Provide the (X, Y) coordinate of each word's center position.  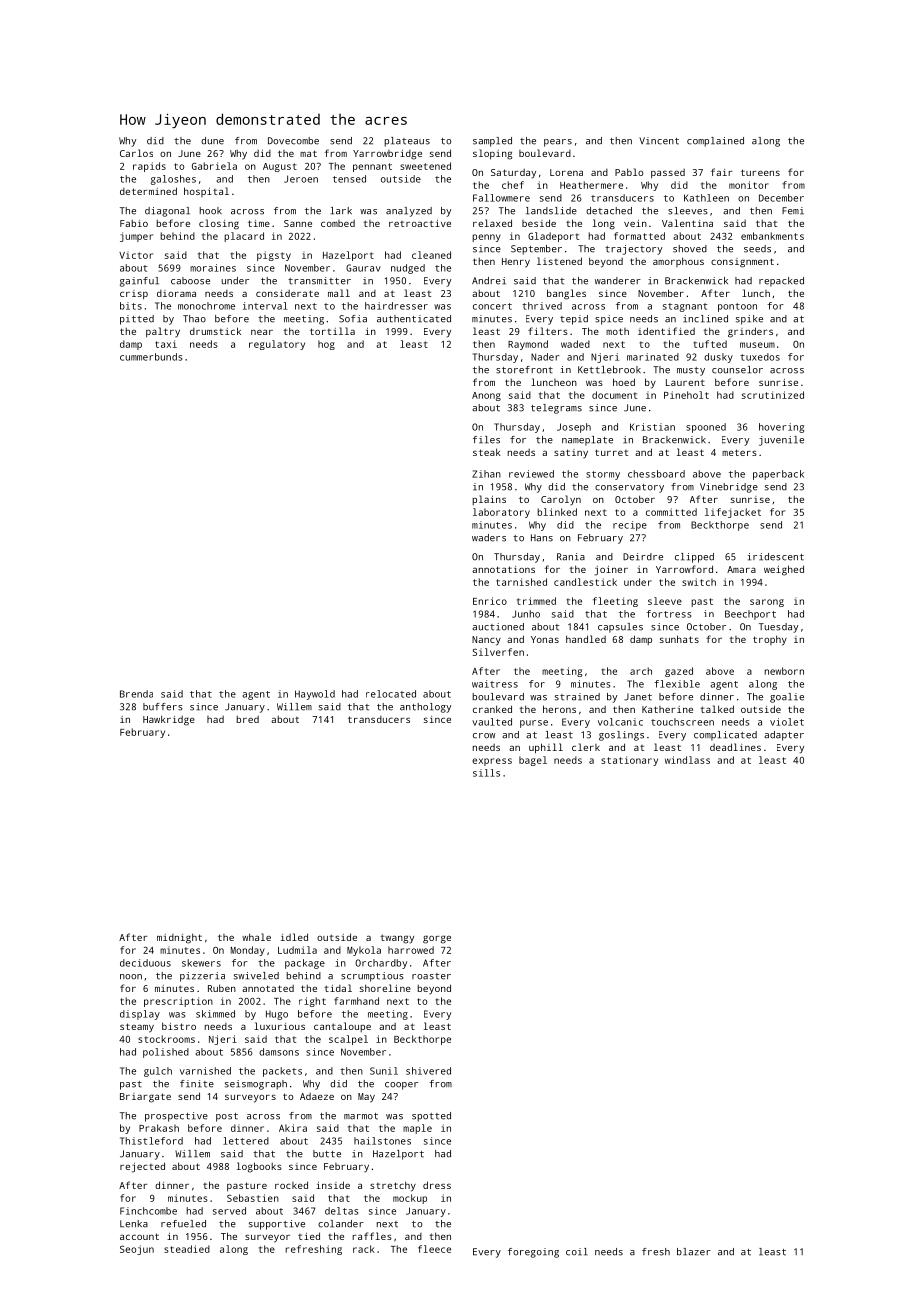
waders (489, 538)
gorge (437, 939)
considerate (287, 293)
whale (256, 937)
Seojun (137, 1250)
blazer (694, 1252)
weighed (784, 570)
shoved (690, 249)
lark (341, 211)
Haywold (315, 695)
